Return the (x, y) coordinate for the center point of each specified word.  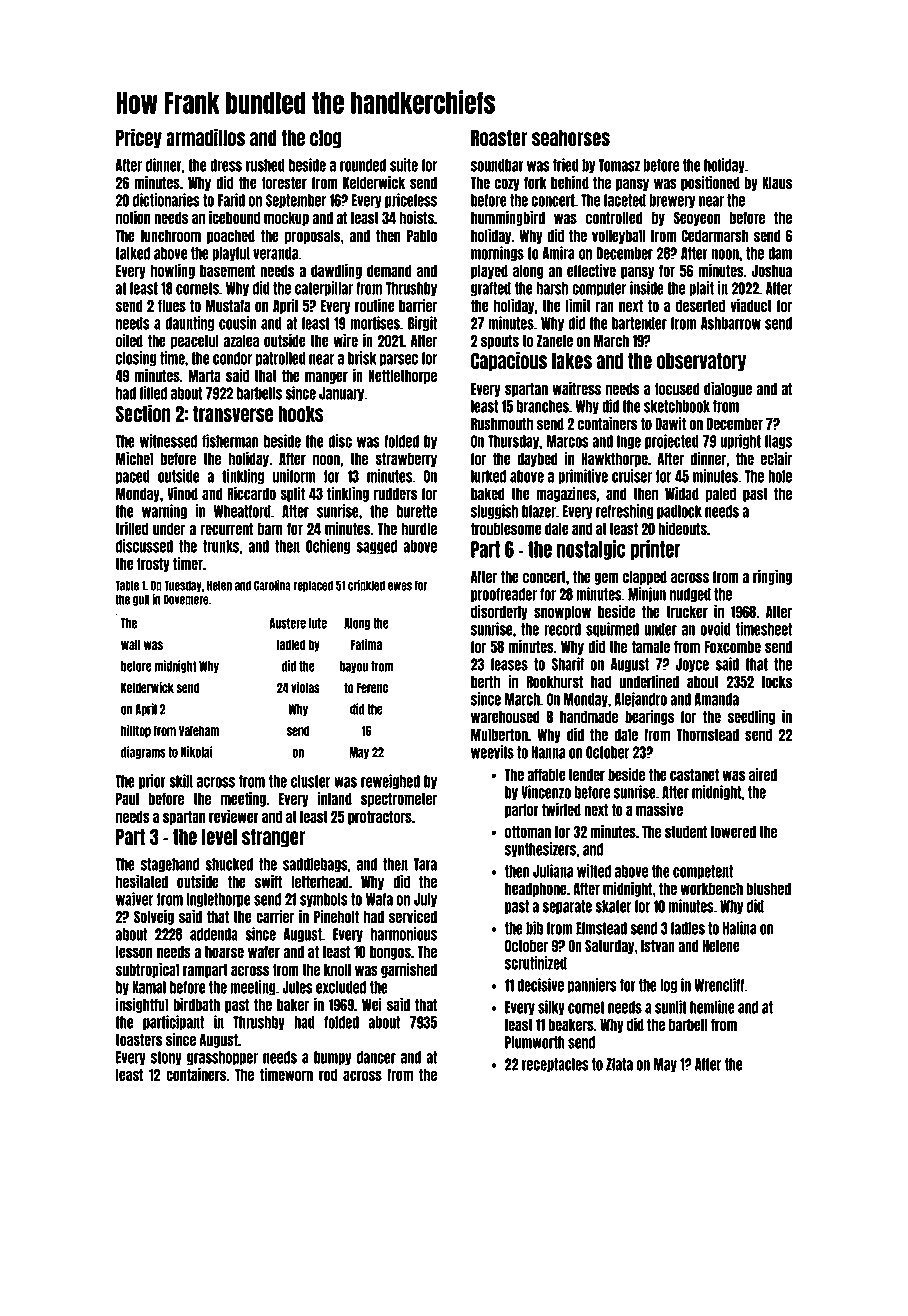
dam (780, 253)
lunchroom (171, 235)
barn (270, 528)
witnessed (168, 441)
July (425, 900)
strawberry (406, 459)
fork (535, 182)
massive (659, 809)
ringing (772, 577)
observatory (701, 362)
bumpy (333, 1058)
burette (417, 511)
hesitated (142, 881)
